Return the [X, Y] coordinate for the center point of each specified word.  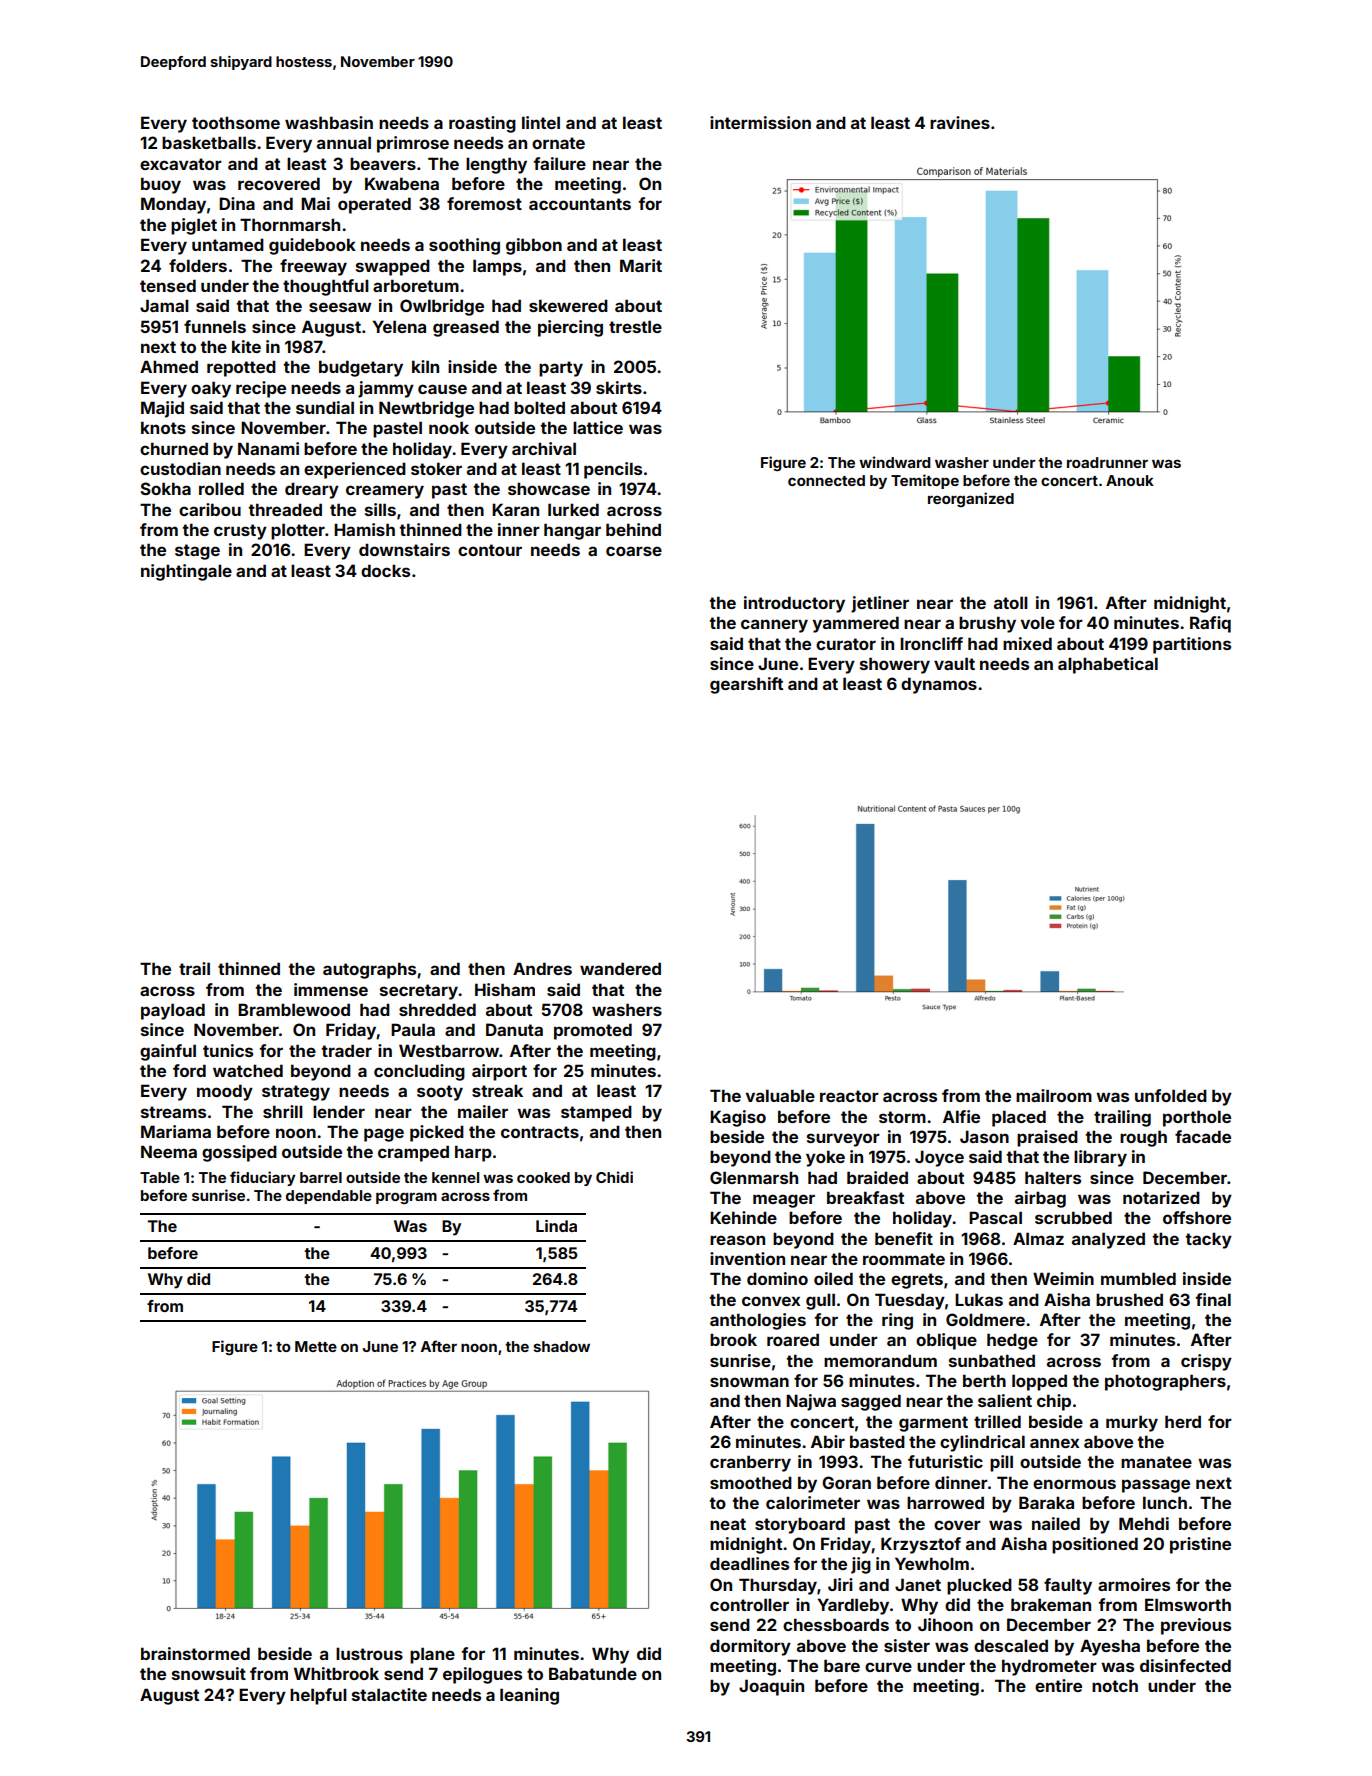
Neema [169, 1151]
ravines [960, 122]
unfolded [1171, 1095]
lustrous [369, 1653]
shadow [561, 1346]
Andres [542, 968]
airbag [1040, 1199]
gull [820, 1301]
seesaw [340, 307]
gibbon [534, 246]
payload [173, 1011]
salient [1005, 1400]
